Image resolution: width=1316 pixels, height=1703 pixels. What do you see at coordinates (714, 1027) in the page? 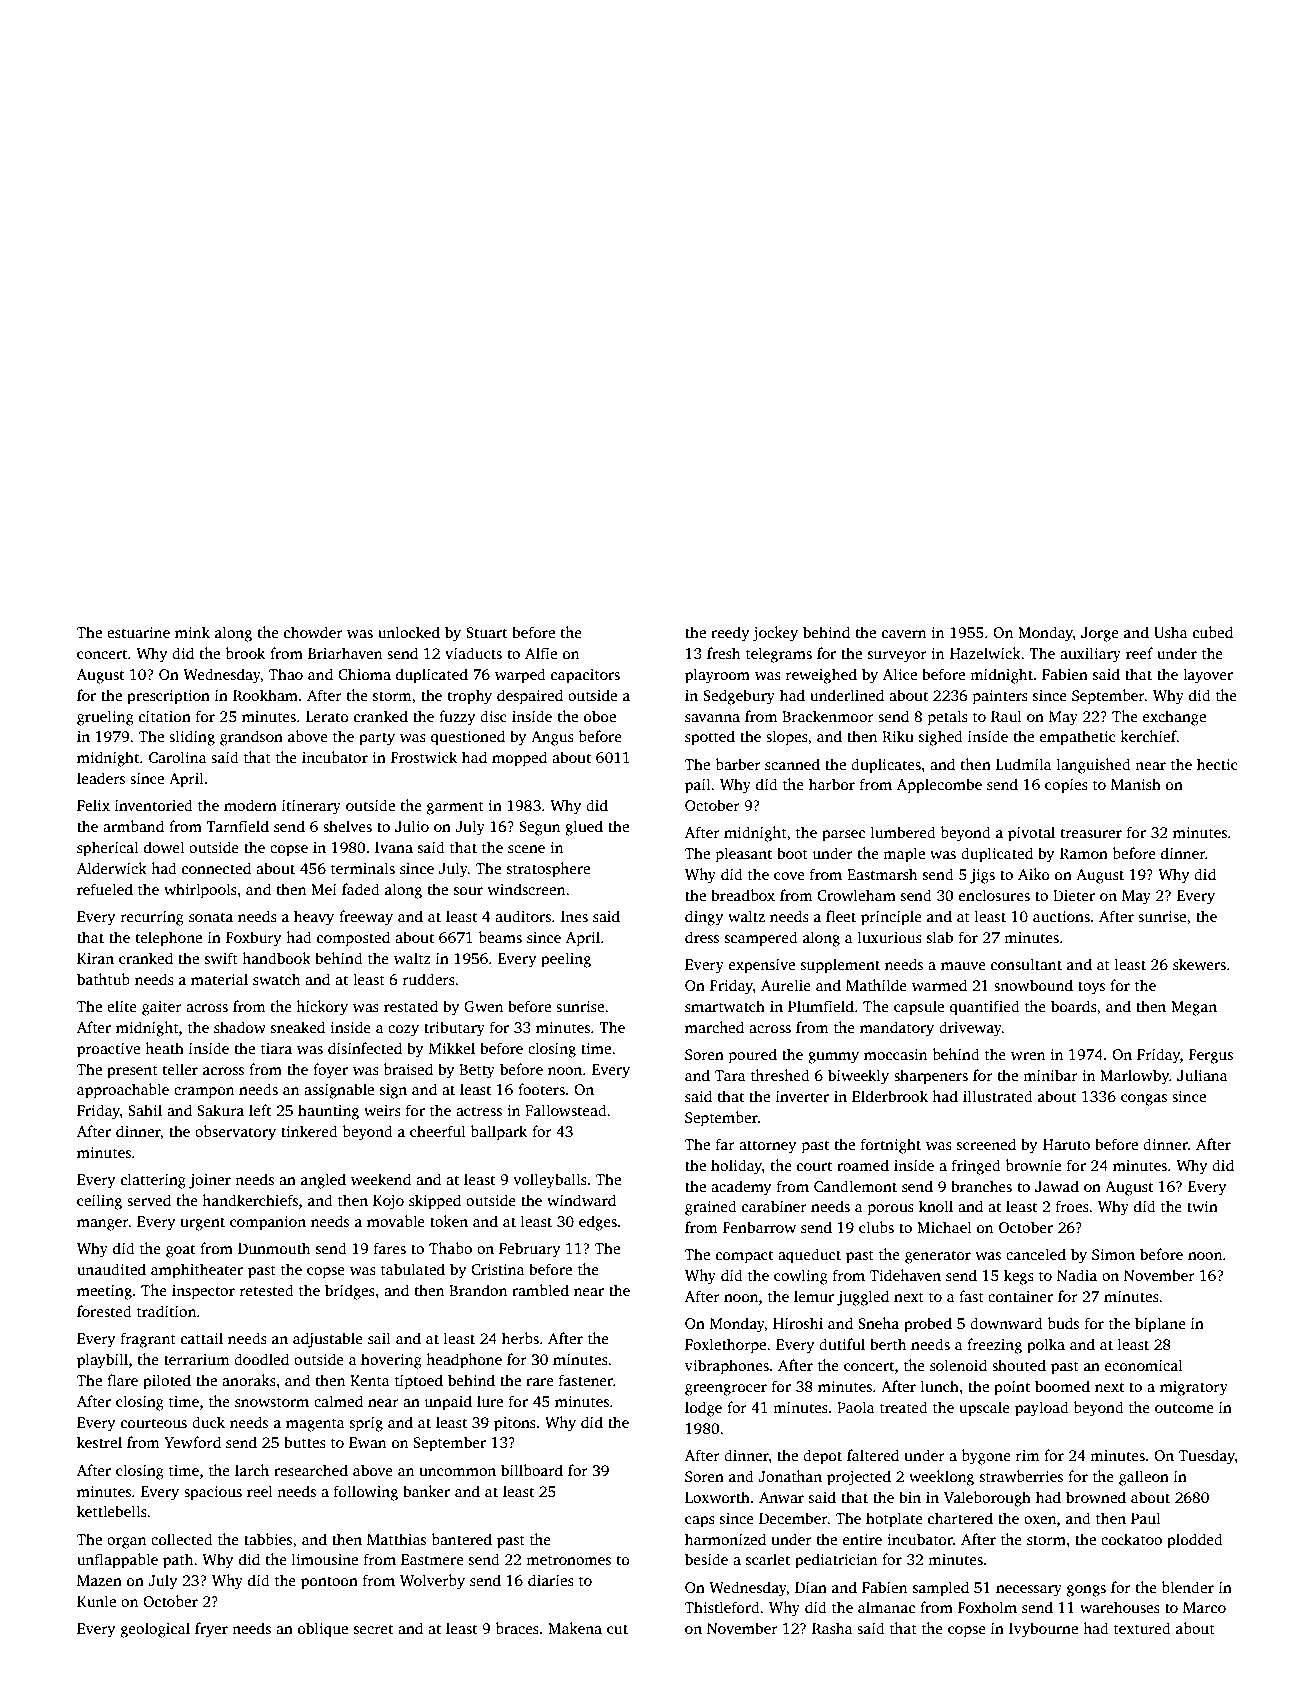
I see `marched` at bounding box center [714, 1027].
